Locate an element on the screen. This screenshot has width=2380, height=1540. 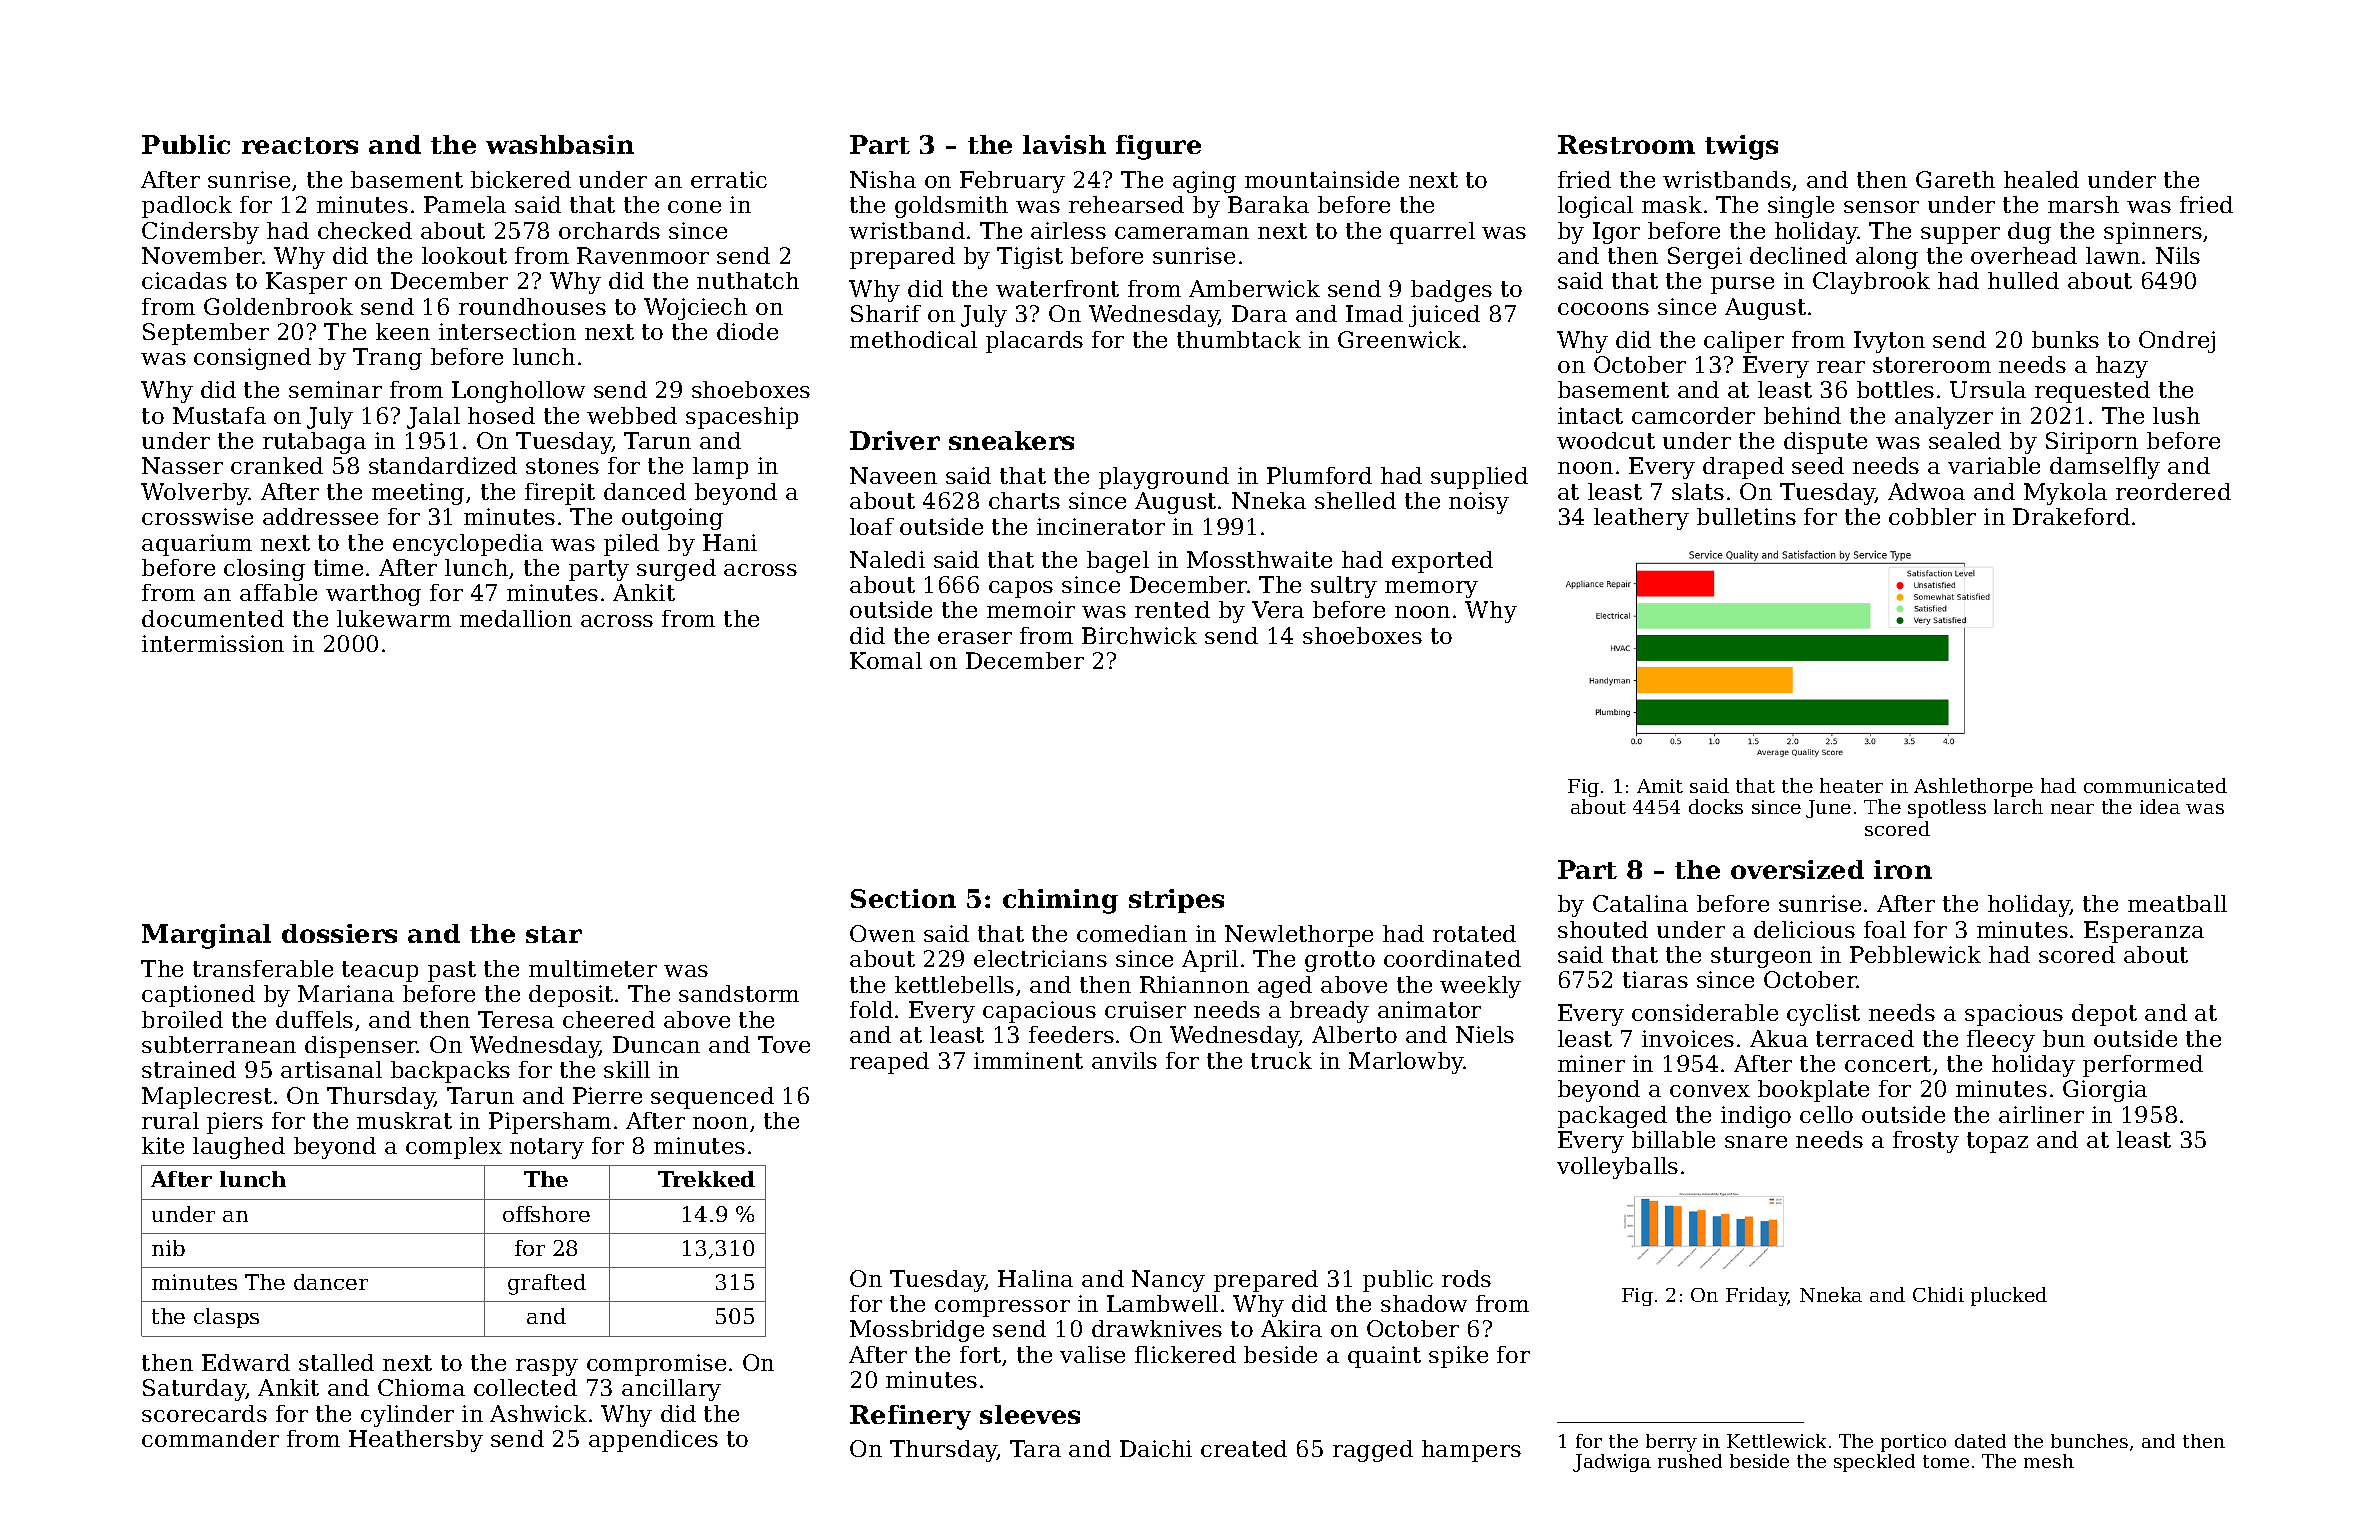
bulletins is located at coordinates (1746, 516).
